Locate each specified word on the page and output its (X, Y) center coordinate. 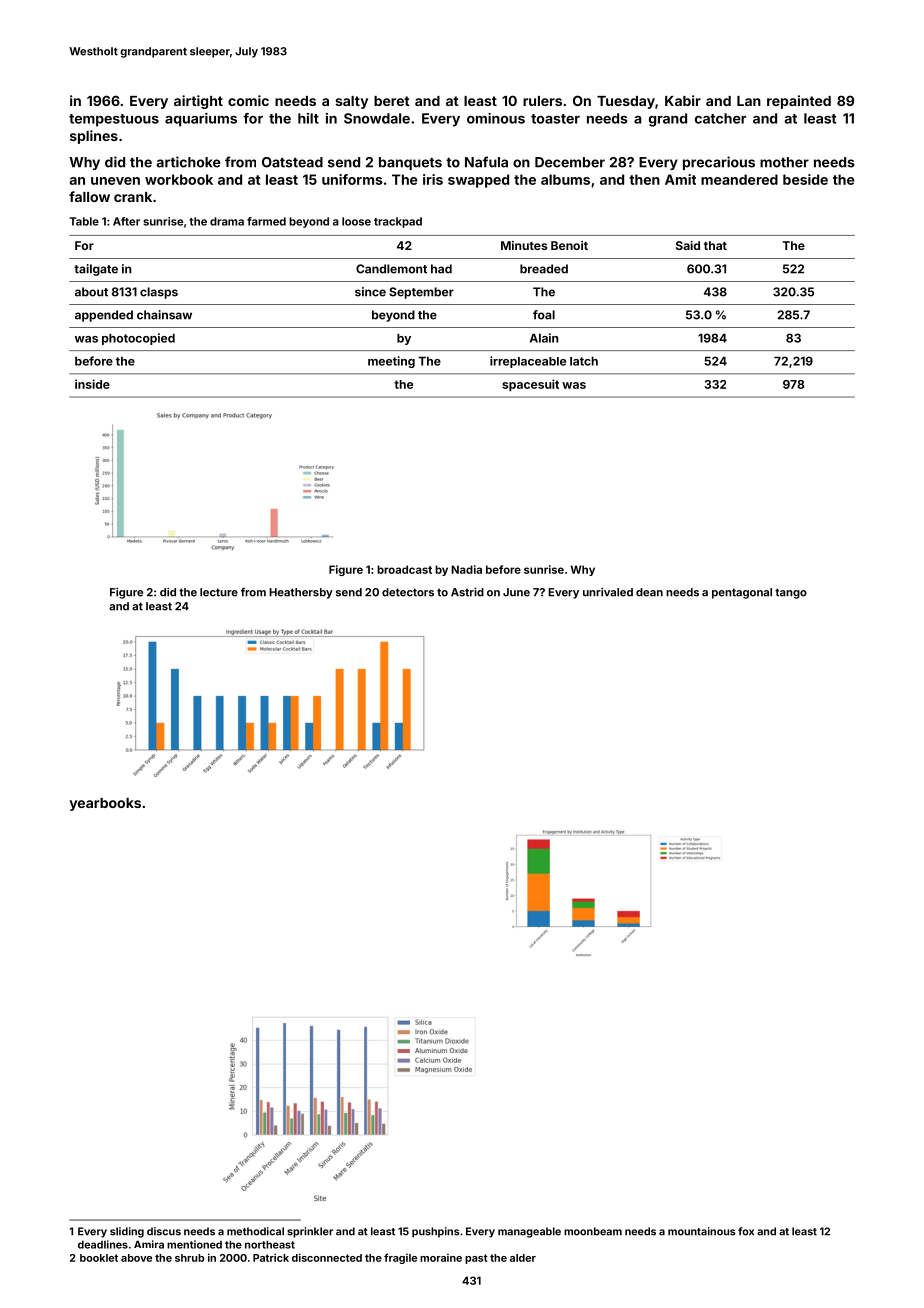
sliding (127, 1232)
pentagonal (742, 593)
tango (791, 593)
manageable (529, 1232)
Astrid (467, 592)
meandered (739, 179)
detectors (408, 592)
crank (133, 197)
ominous (496, 118)
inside (92, 384)
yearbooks (105, 804)
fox (746, 1231)
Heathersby (301, 593)
